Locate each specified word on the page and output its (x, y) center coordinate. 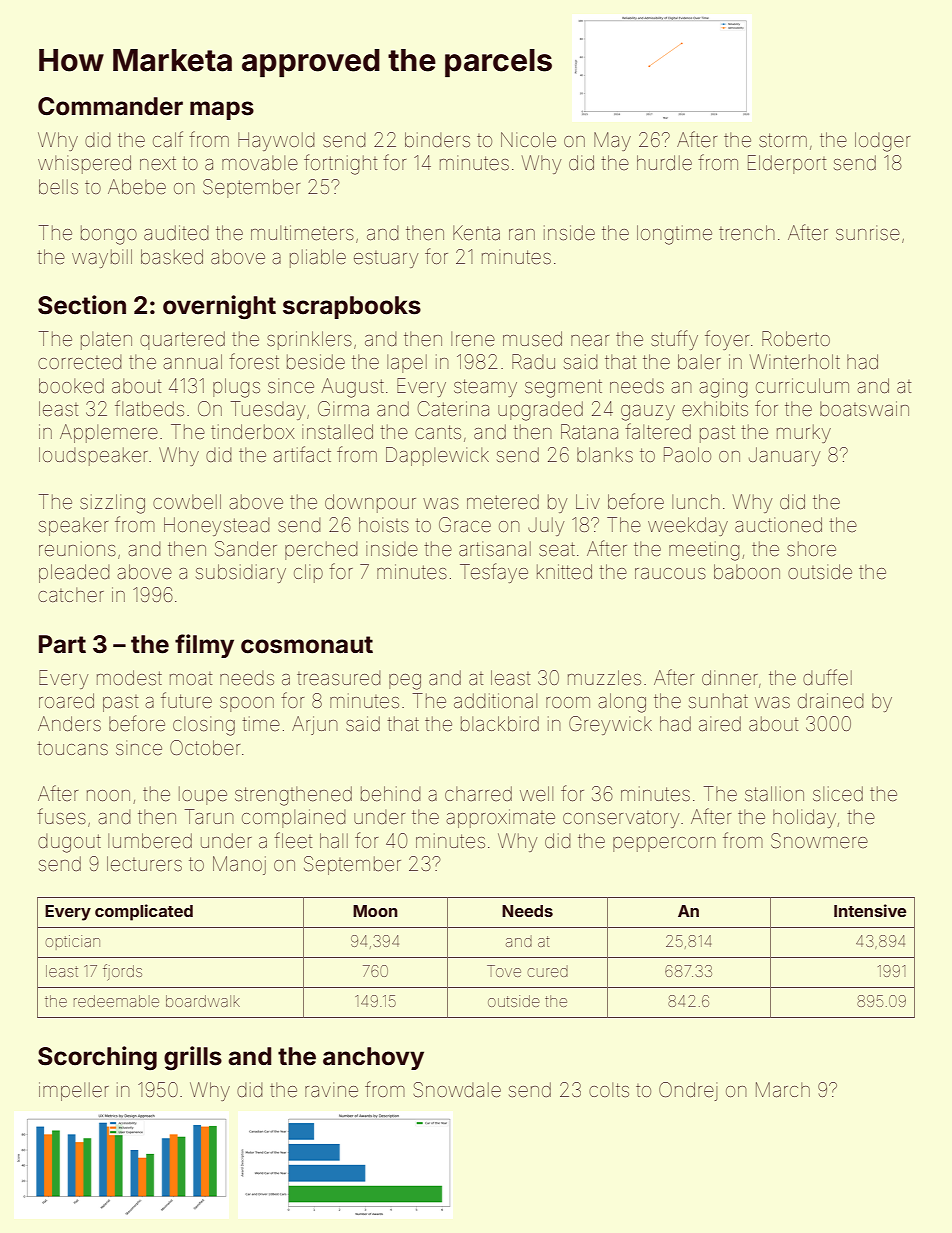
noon (108, 795)
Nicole (528, 139)
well (536, 793)
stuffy (674, 340)
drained (830, 700)
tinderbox (252, 431)
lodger (882, 142)
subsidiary (241, 573)
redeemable (116, 1001)
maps (222, 110)
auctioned (778, 524)
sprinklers (309, 340)
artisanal (495, 548)
